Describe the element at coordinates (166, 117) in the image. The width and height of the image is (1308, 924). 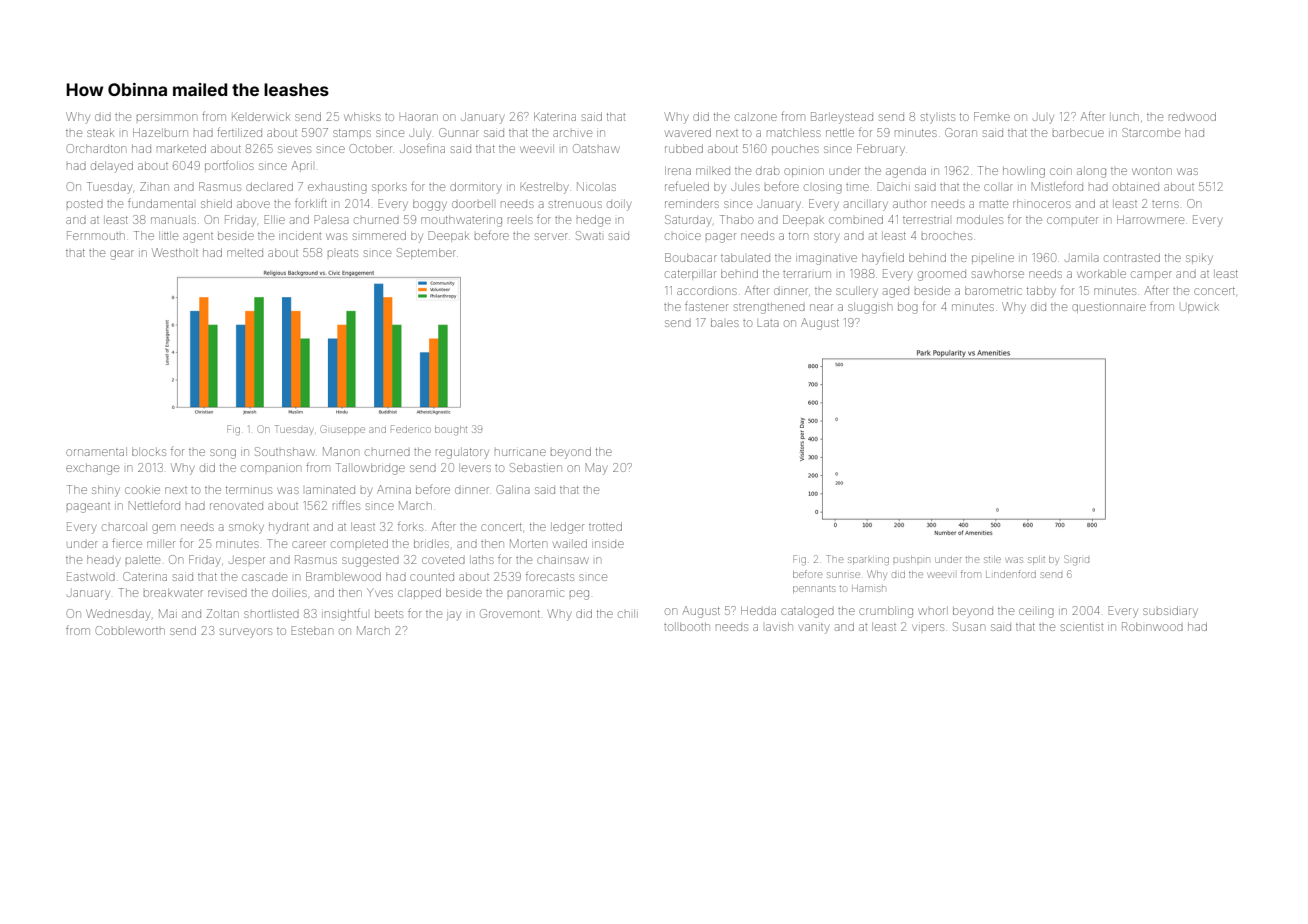
I see `persimmon` at that location.
